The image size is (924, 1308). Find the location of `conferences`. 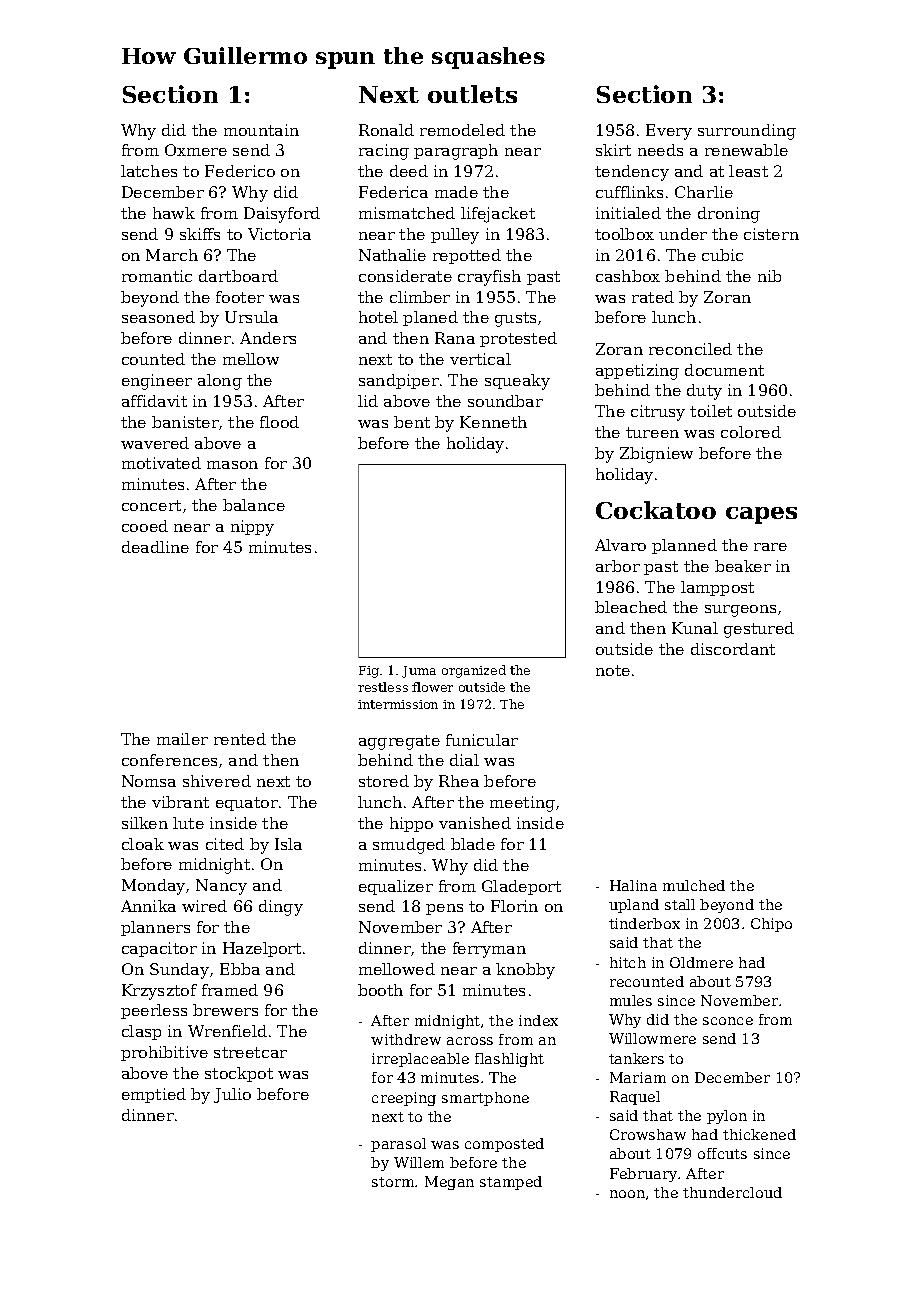

conferences is located at coordinates (169, 760).
